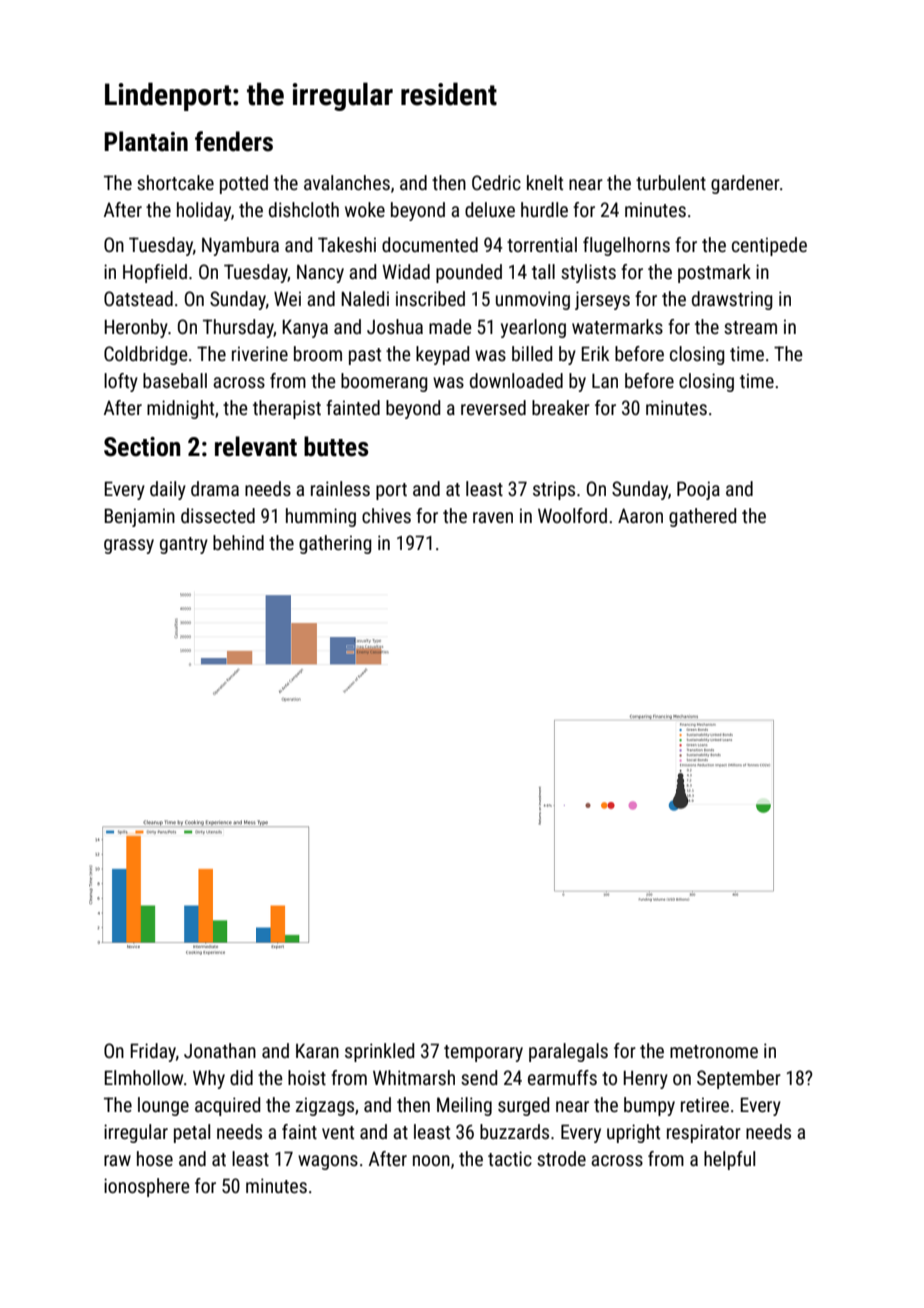  What do you see at coordinates (595, 353) in the screenshot?
I see `Erik` at bounding box center [595, 353].
